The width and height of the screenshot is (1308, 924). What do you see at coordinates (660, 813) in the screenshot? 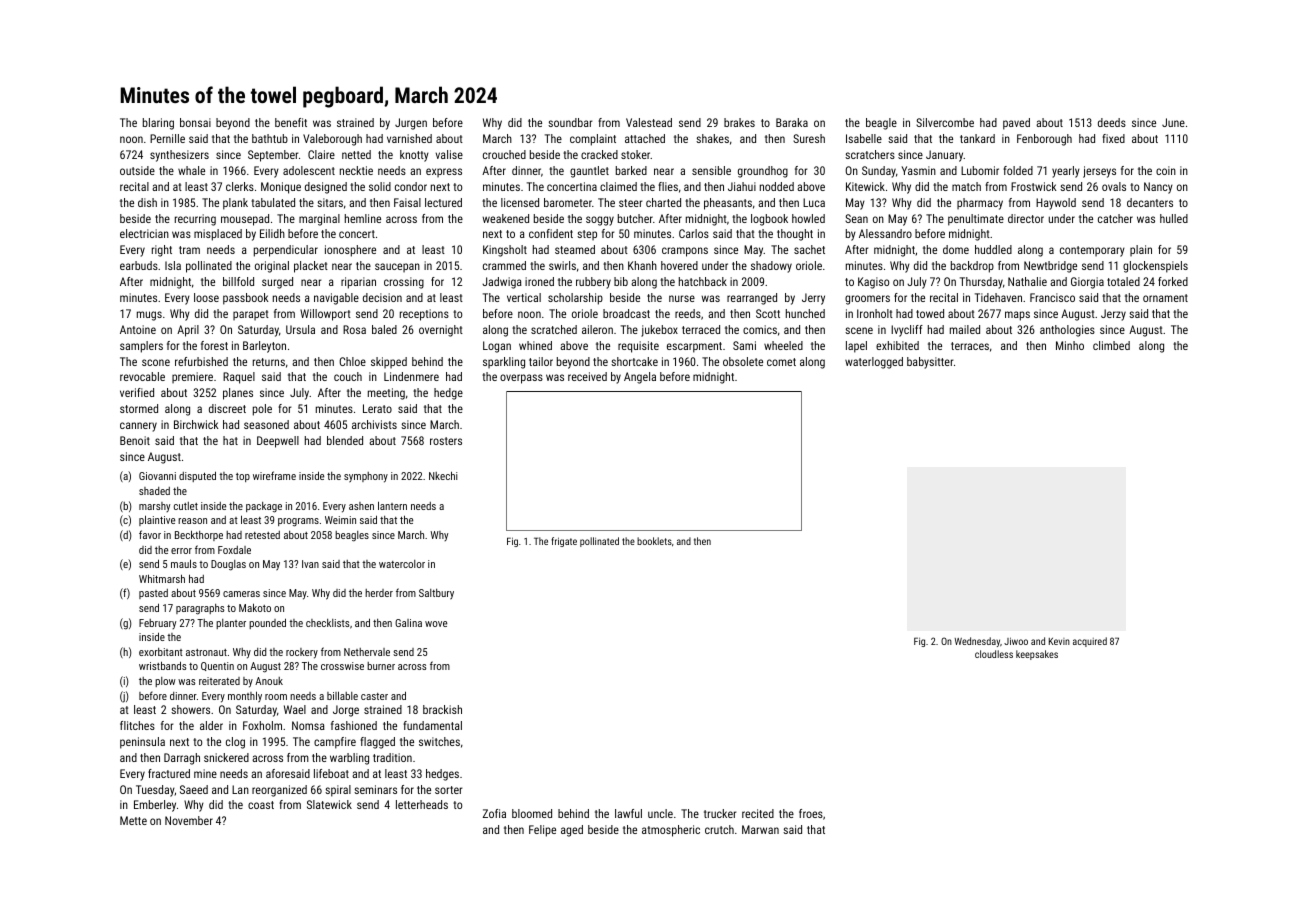
I see `uncle` at bounding box center [660, 813].
